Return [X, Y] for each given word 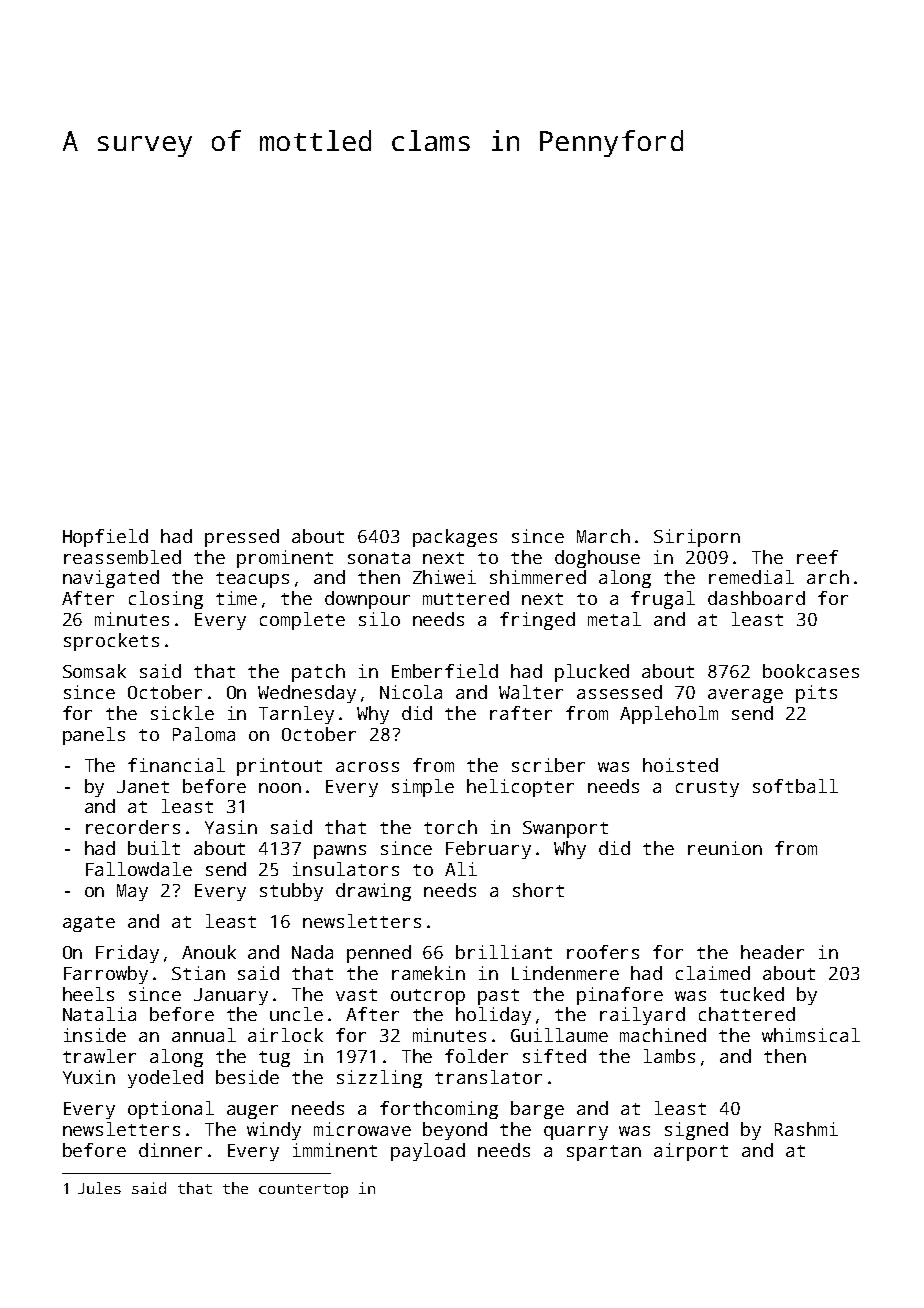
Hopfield [105, 538]
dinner [170, 1150]
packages [455, 538]
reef [817, 557]
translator [488, 1077]
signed [696, 1131]
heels [88, 994]
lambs [669, 1056]
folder [476, 1056]
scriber [548, 765]
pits [816, 694]
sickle [182, 713]
